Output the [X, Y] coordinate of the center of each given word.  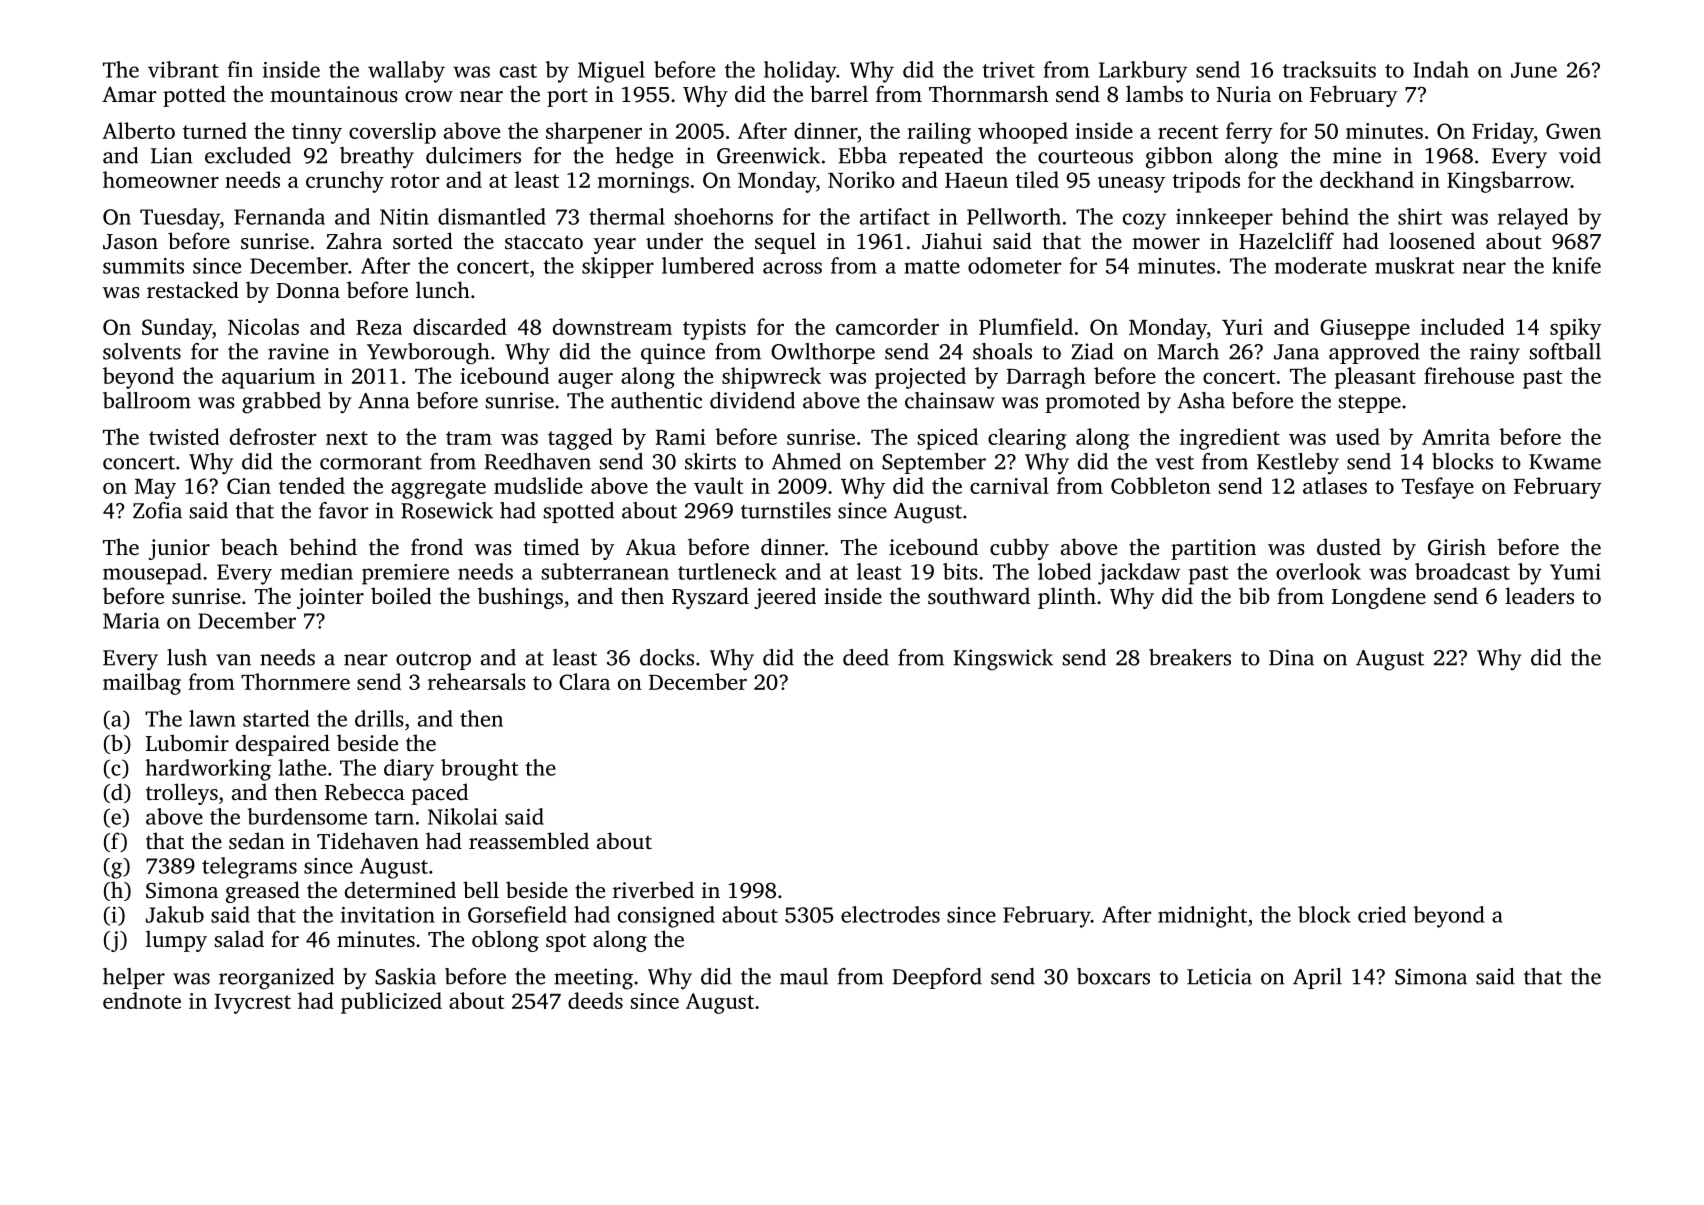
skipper [618, 267]
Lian [172, 155]
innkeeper [1224, 219]
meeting [593, 979]
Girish [1457, 547]
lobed [1064, 571]
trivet [1008, 70]
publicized [391, 1003]
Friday [1503, 133]
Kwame [1565, 462]
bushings [520, 598]
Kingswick [1003, 660]
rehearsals [477, 681]
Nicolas [263, 326]
